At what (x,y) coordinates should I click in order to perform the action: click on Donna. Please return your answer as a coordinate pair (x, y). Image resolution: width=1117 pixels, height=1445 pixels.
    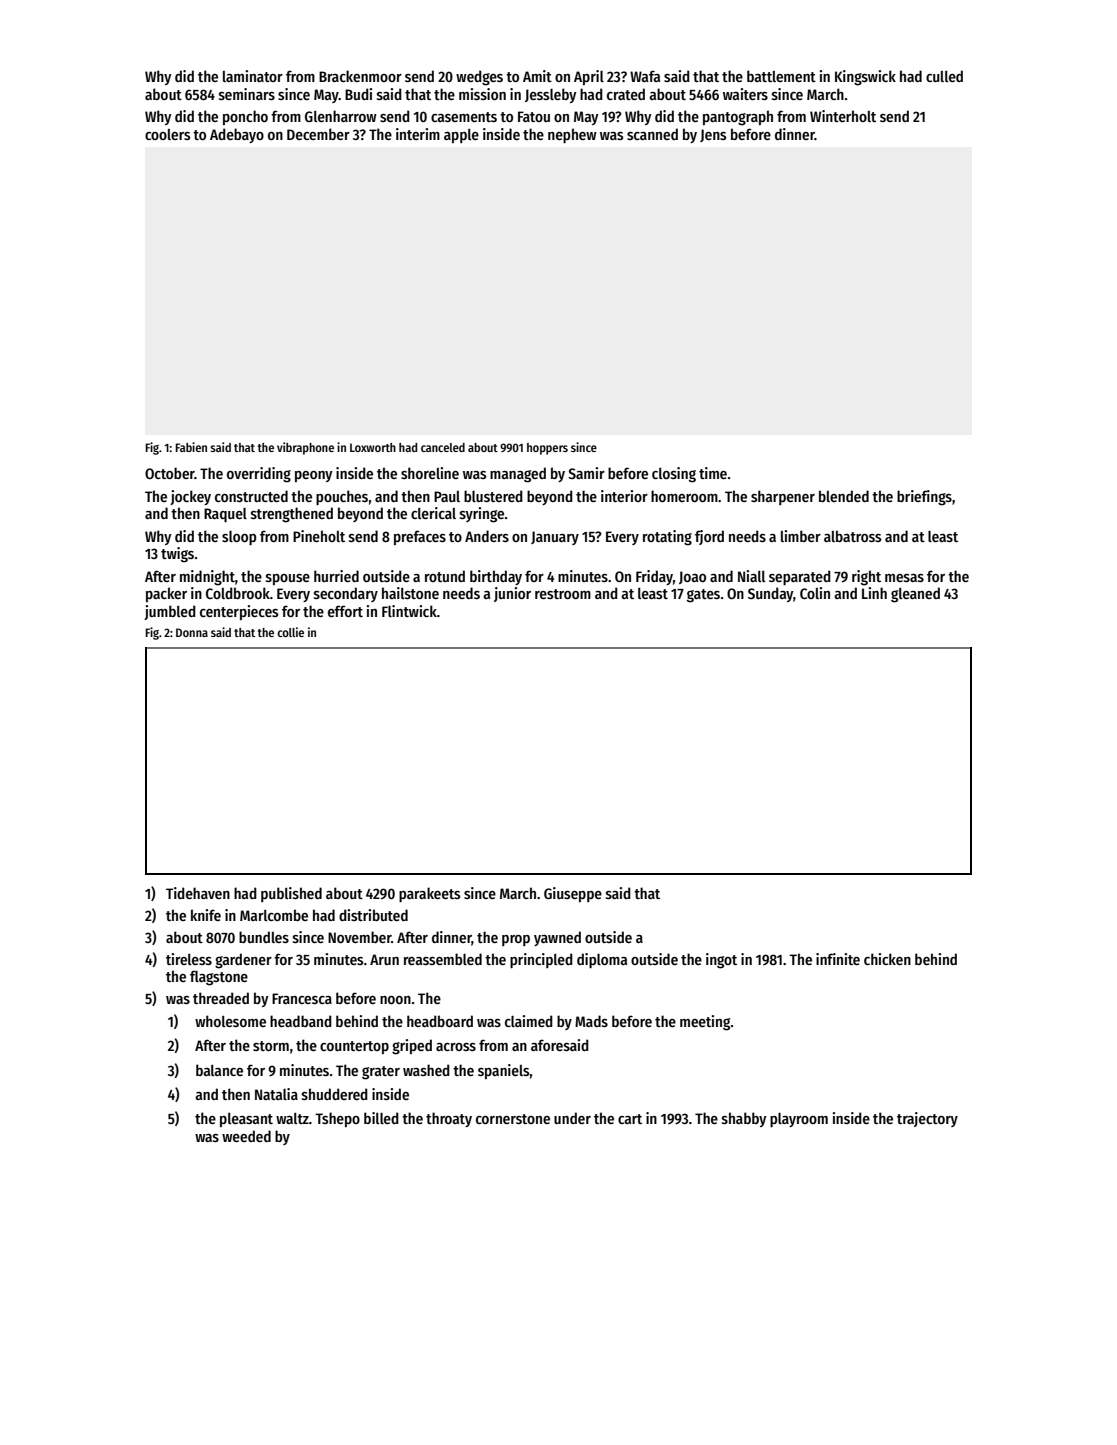
    Looking at the image, I should click on (192, 632).
